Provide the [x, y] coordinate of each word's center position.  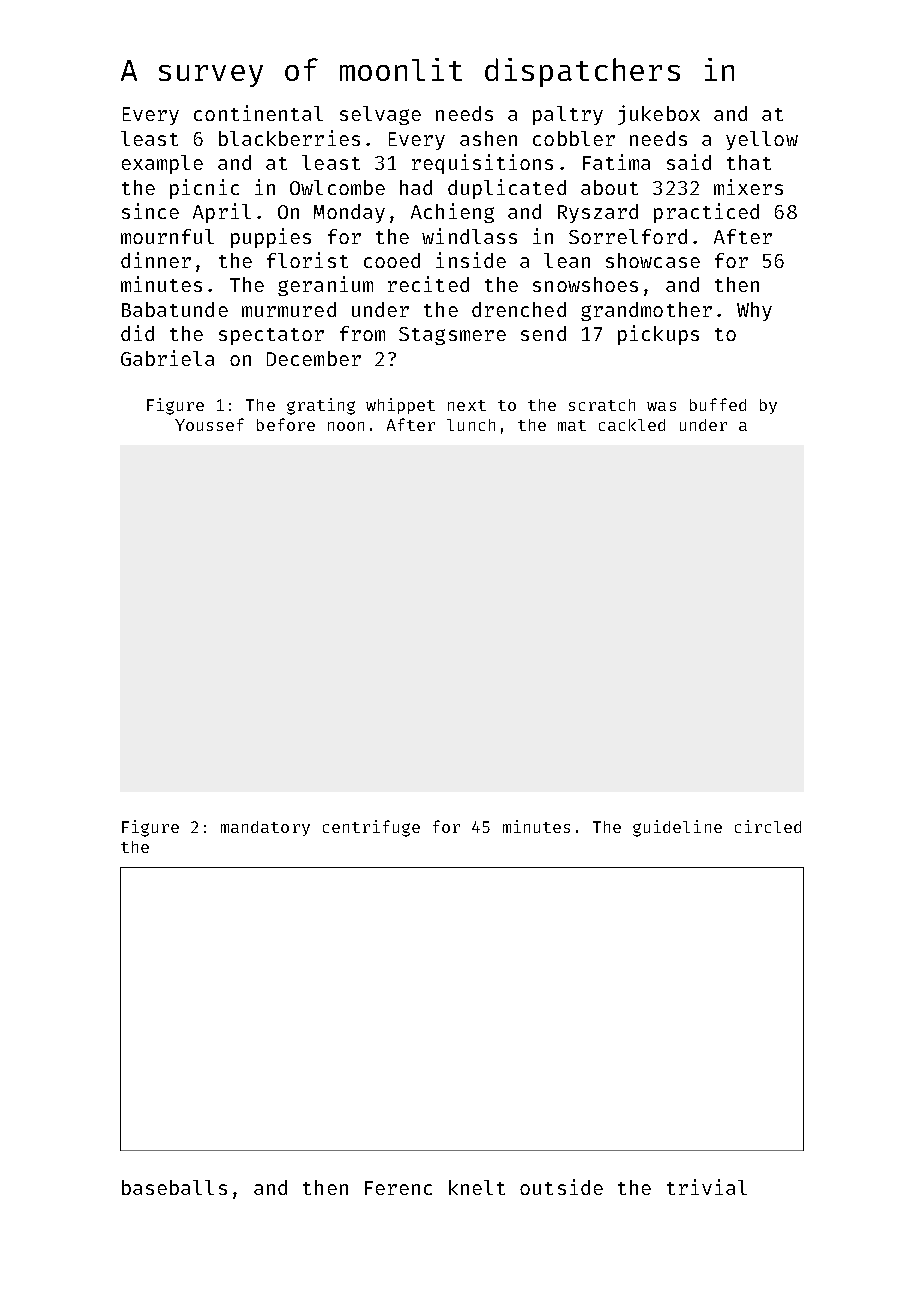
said [689, 162]
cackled [632, 425]
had [416, 187]
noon [346, 426]
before [286, 424]
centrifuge [371, 828]
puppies [271, 238]
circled [768, 826]
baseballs [174, 1187]
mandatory [265, 828]
